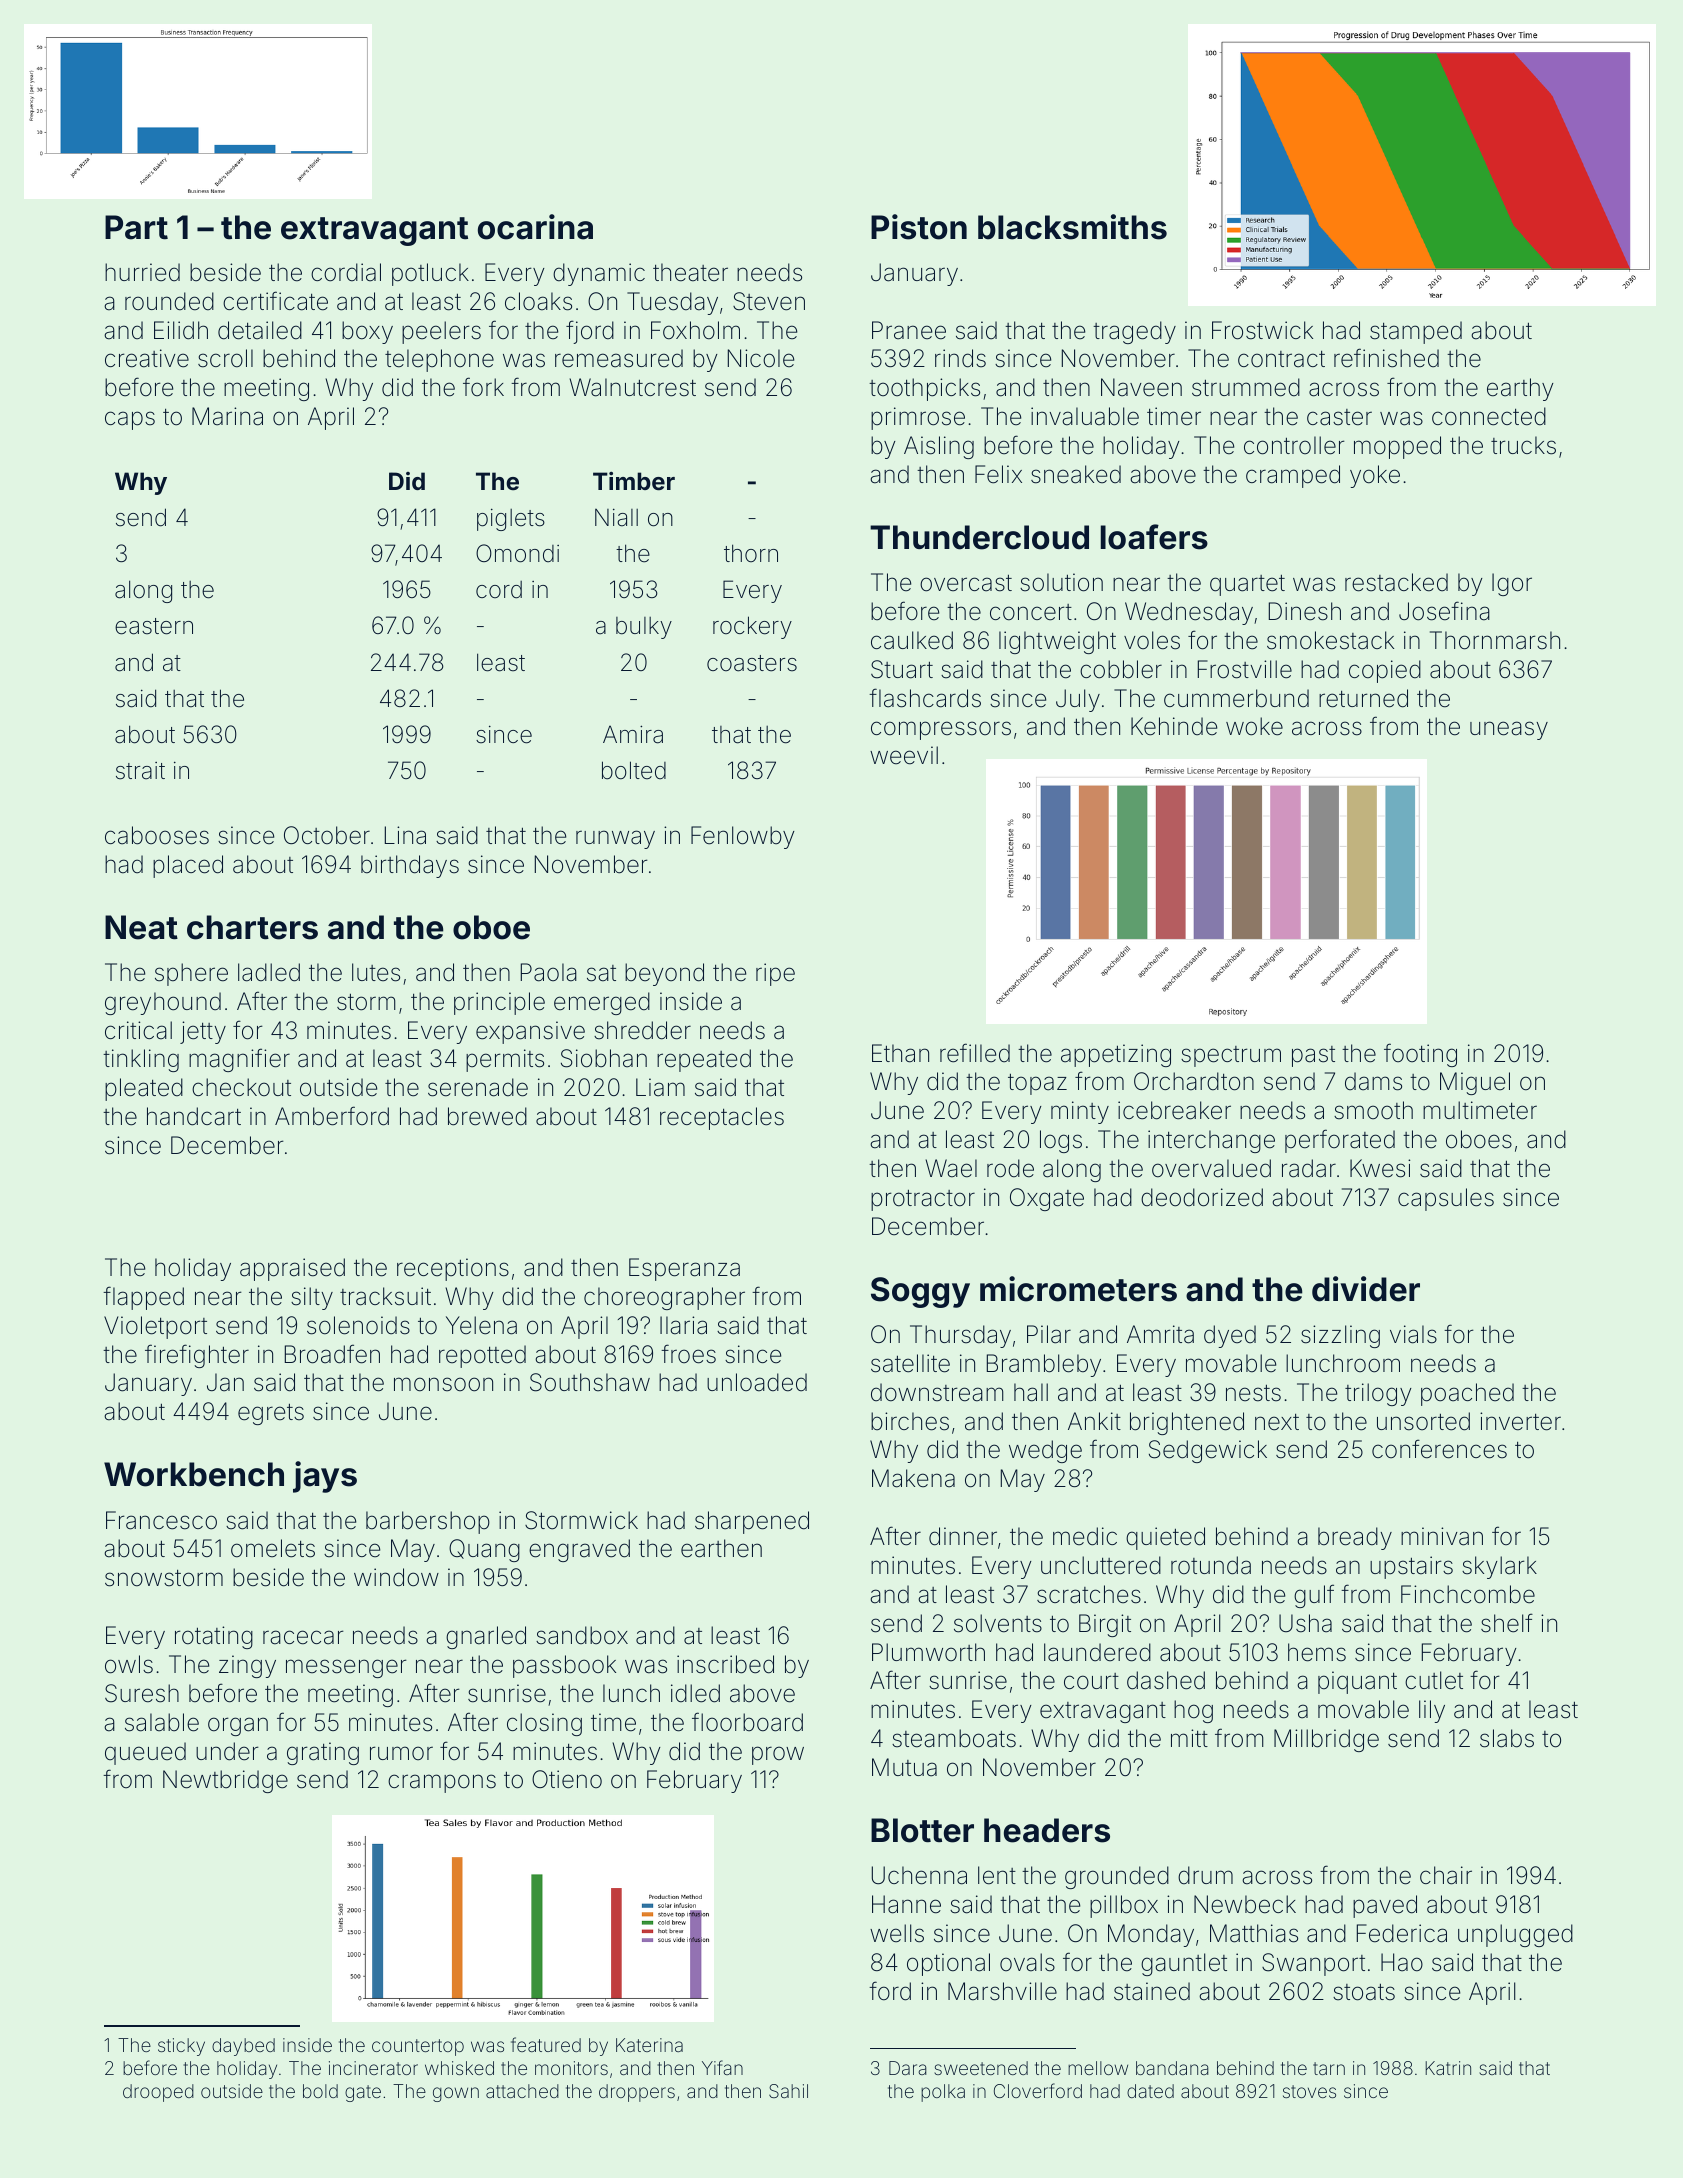 This screenshot has width=1683, height=2178. I want to click on strummed, so click(1246, 387).
